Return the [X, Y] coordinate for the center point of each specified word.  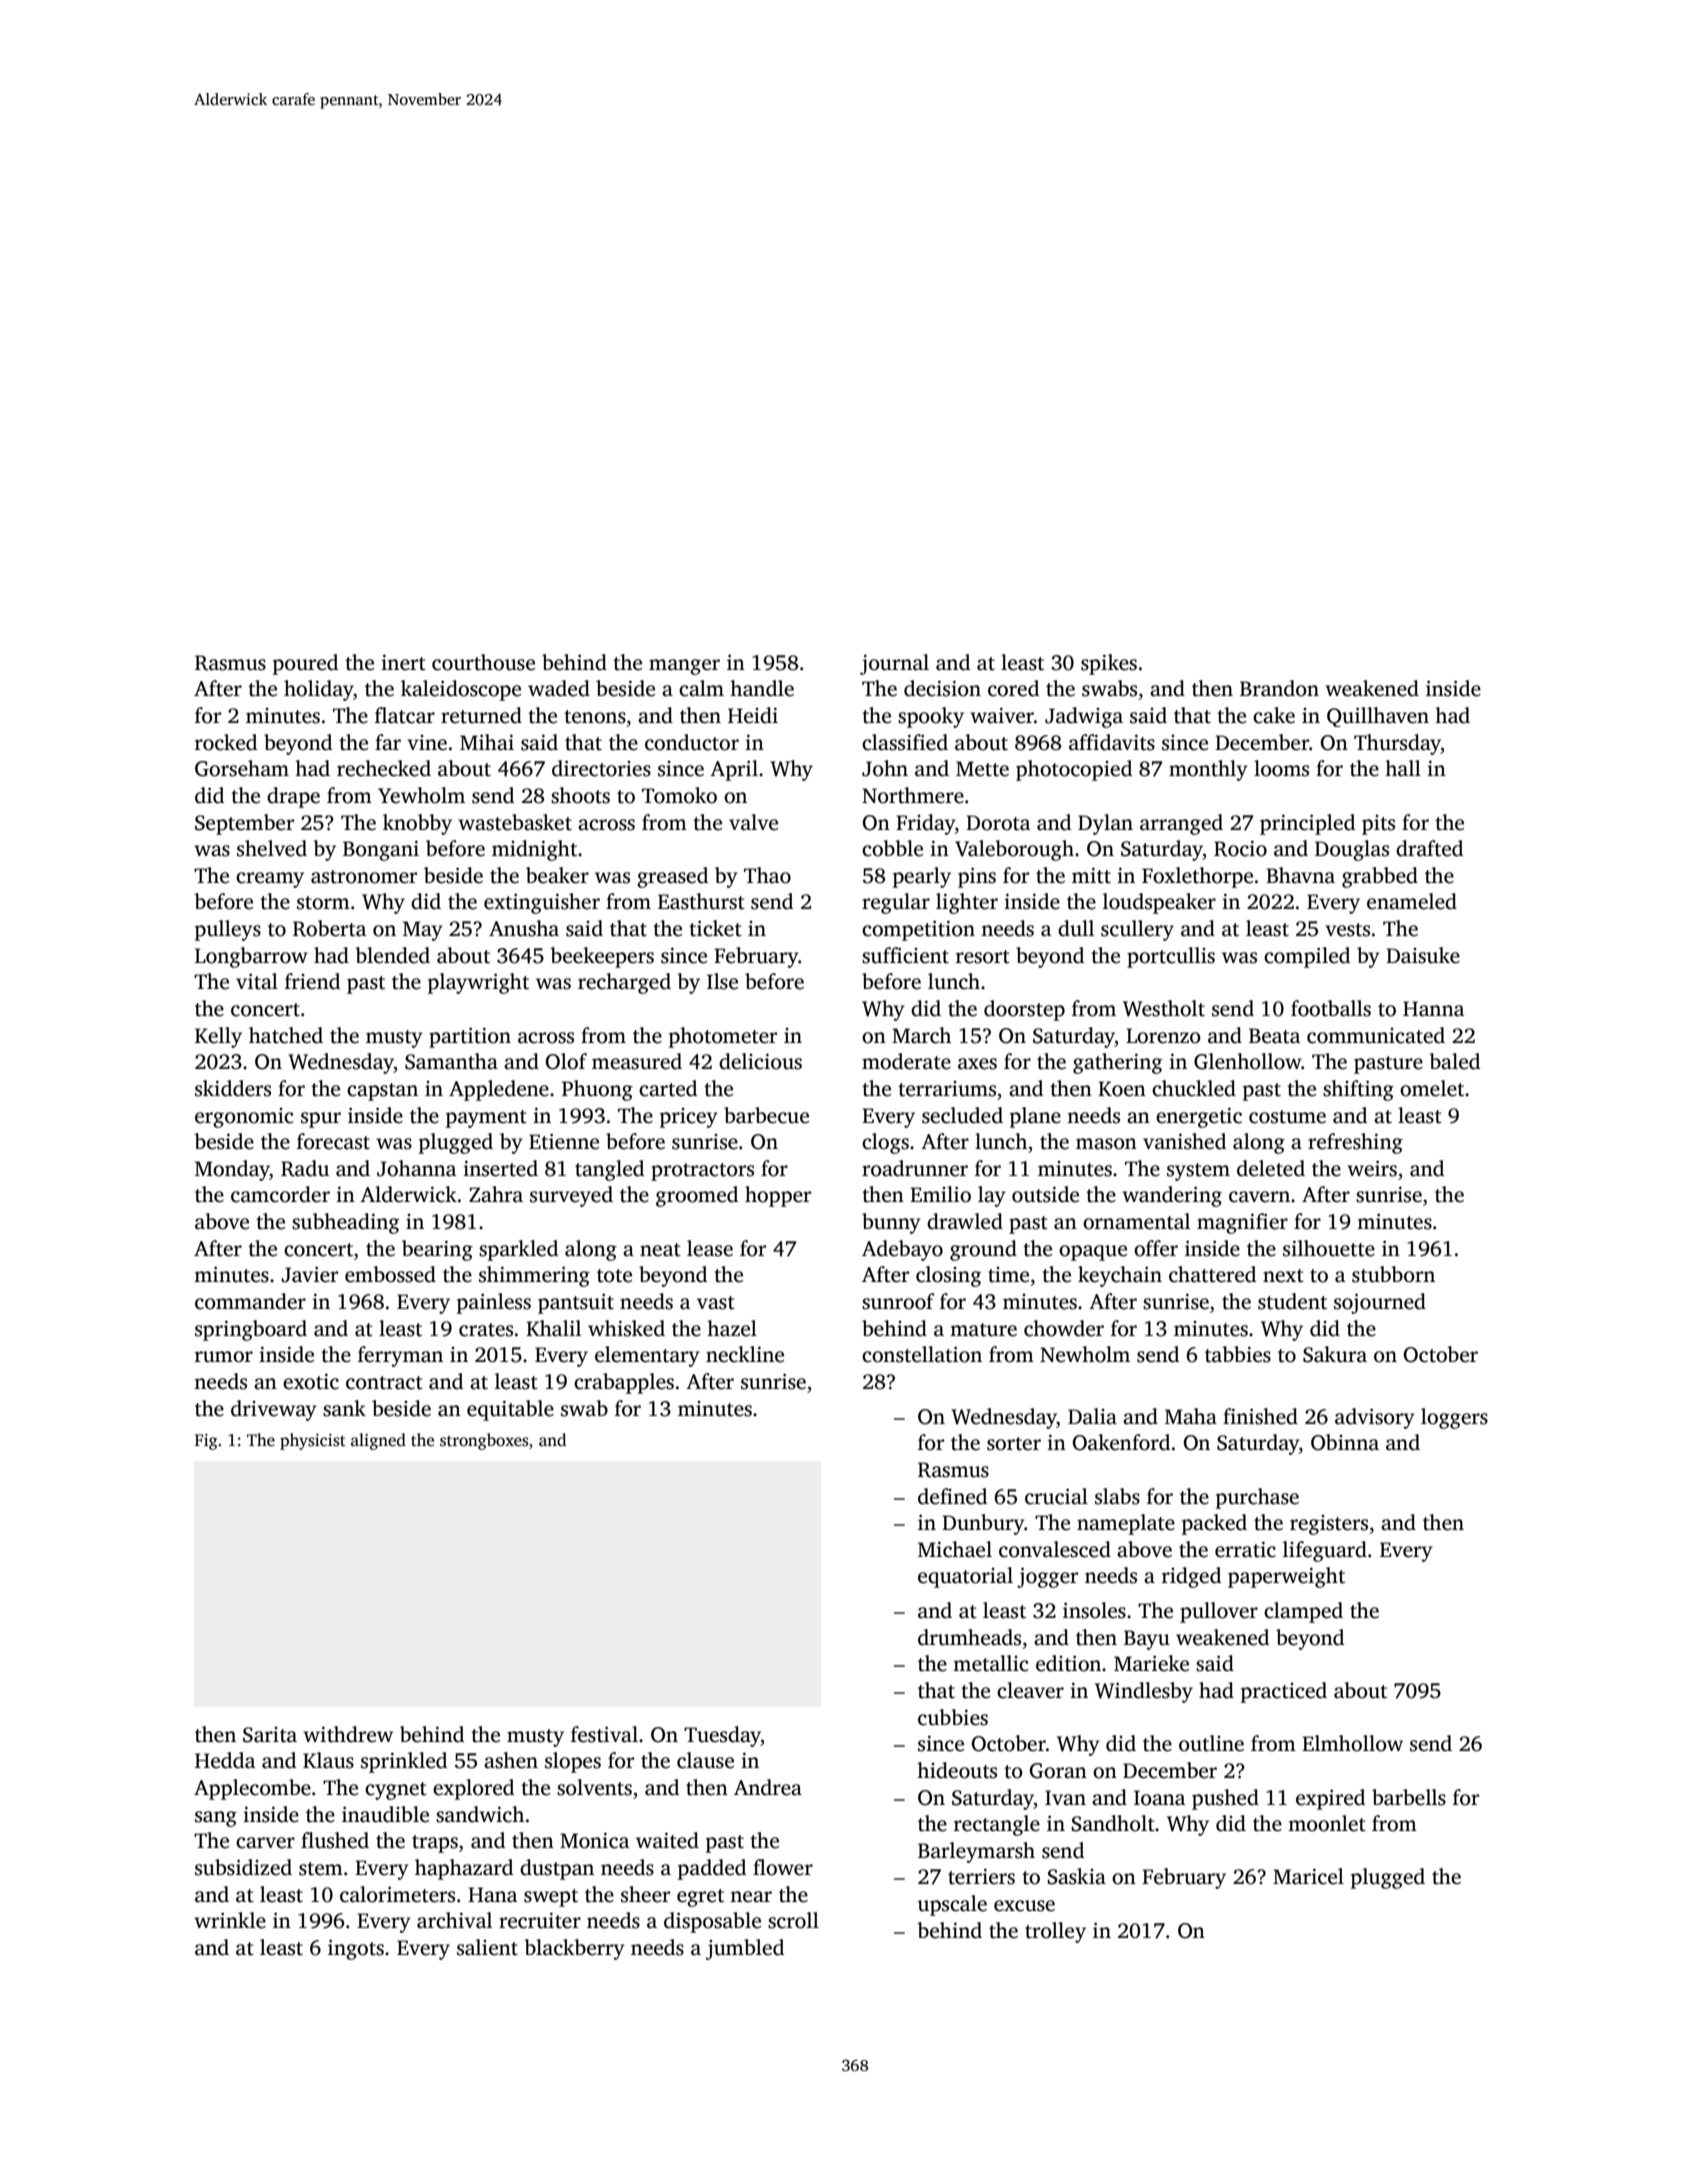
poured [305, 664]
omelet [1432, 1088]
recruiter [540, 1921]
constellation [922, 1354]
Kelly [218, 1037]
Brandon [1279, 688]
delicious [760, 1061]
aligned [378, 1441]
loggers [1454, 1418]
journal [894, 664]
